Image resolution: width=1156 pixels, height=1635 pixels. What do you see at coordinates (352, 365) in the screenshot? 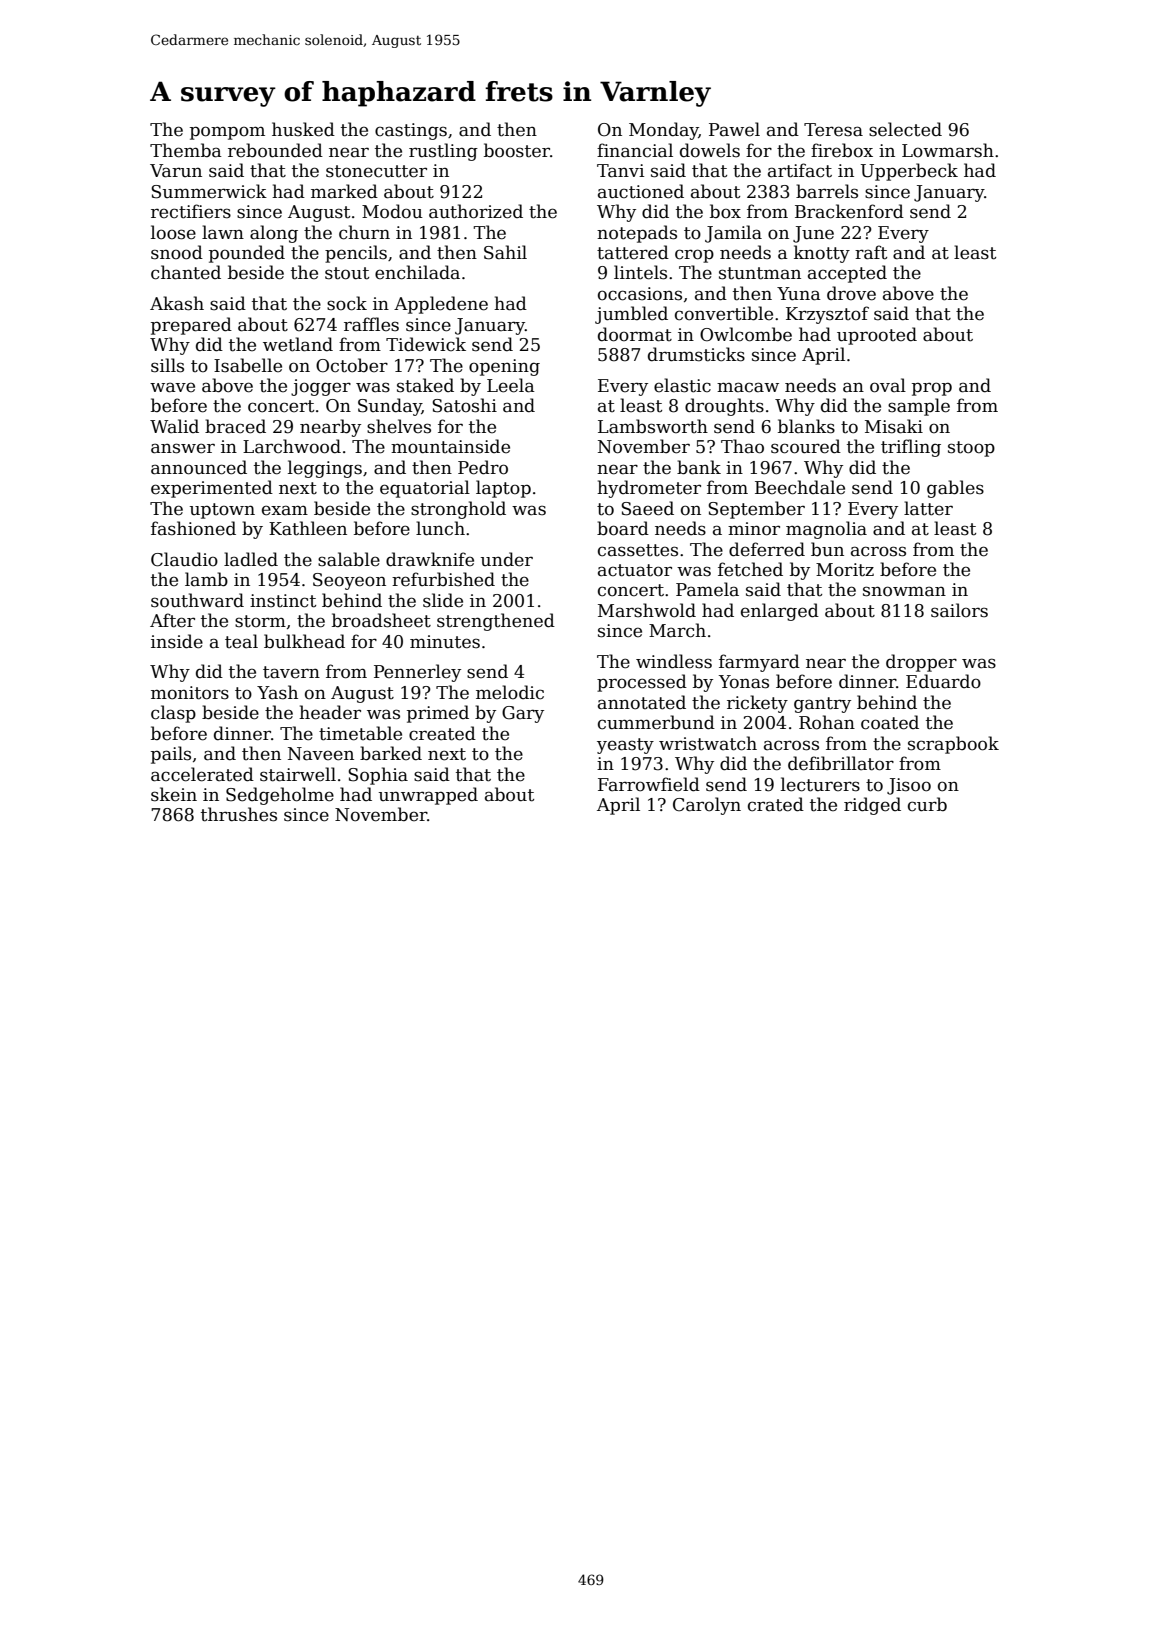
I see `October` at bounding box center [352, 365].
